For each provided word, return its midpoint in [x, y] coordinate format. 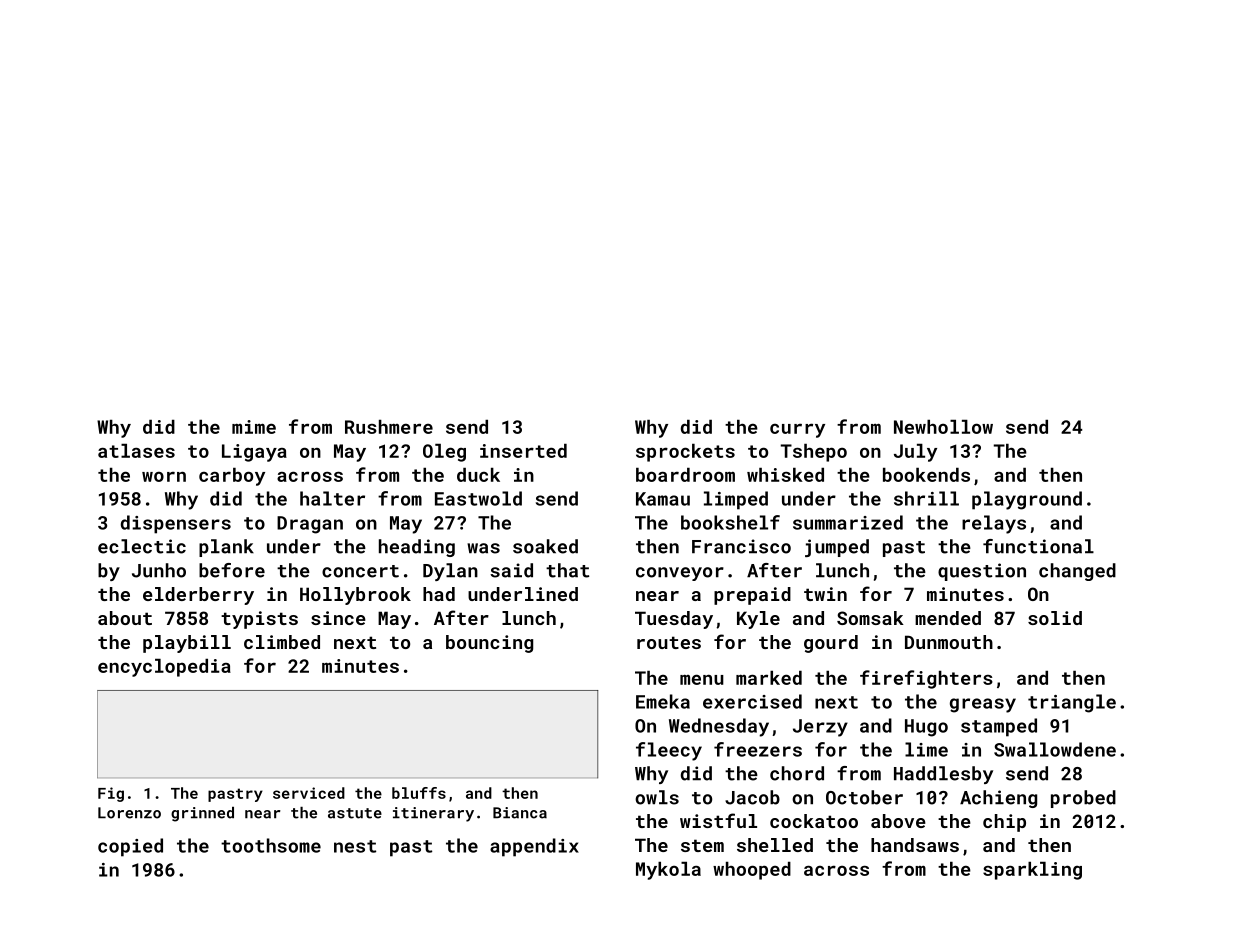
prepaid [752, 596]
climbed [282, 642]
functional [1038, 546]
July [915, 453]
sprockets [685, 453]
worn [164, 476]
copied [130, 847]
